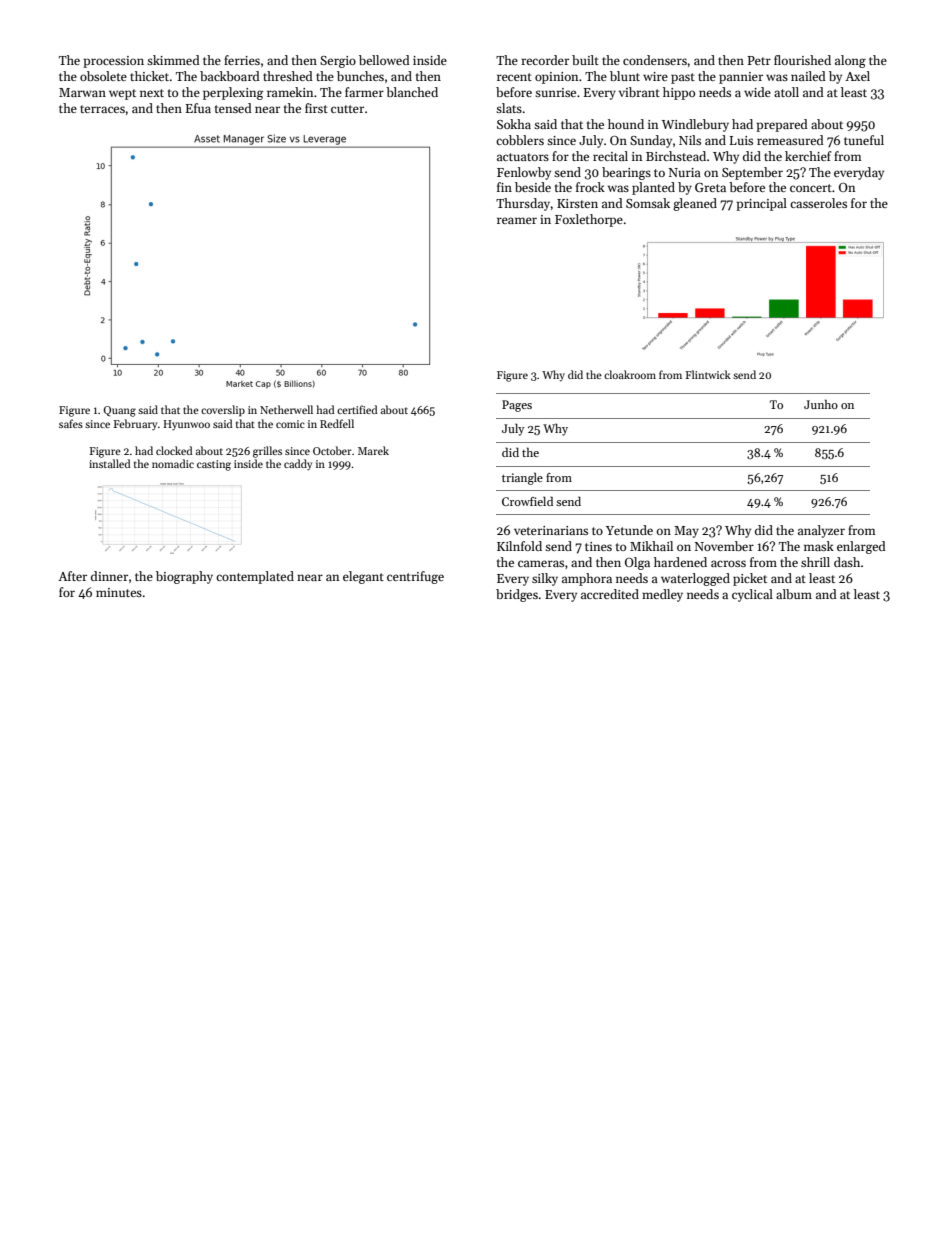 This screenshot has height=1233, width=952. What do you see at coordinates (864, 140) in the screenshot?
I see `tuneful` at bounding box center [864, 140].
